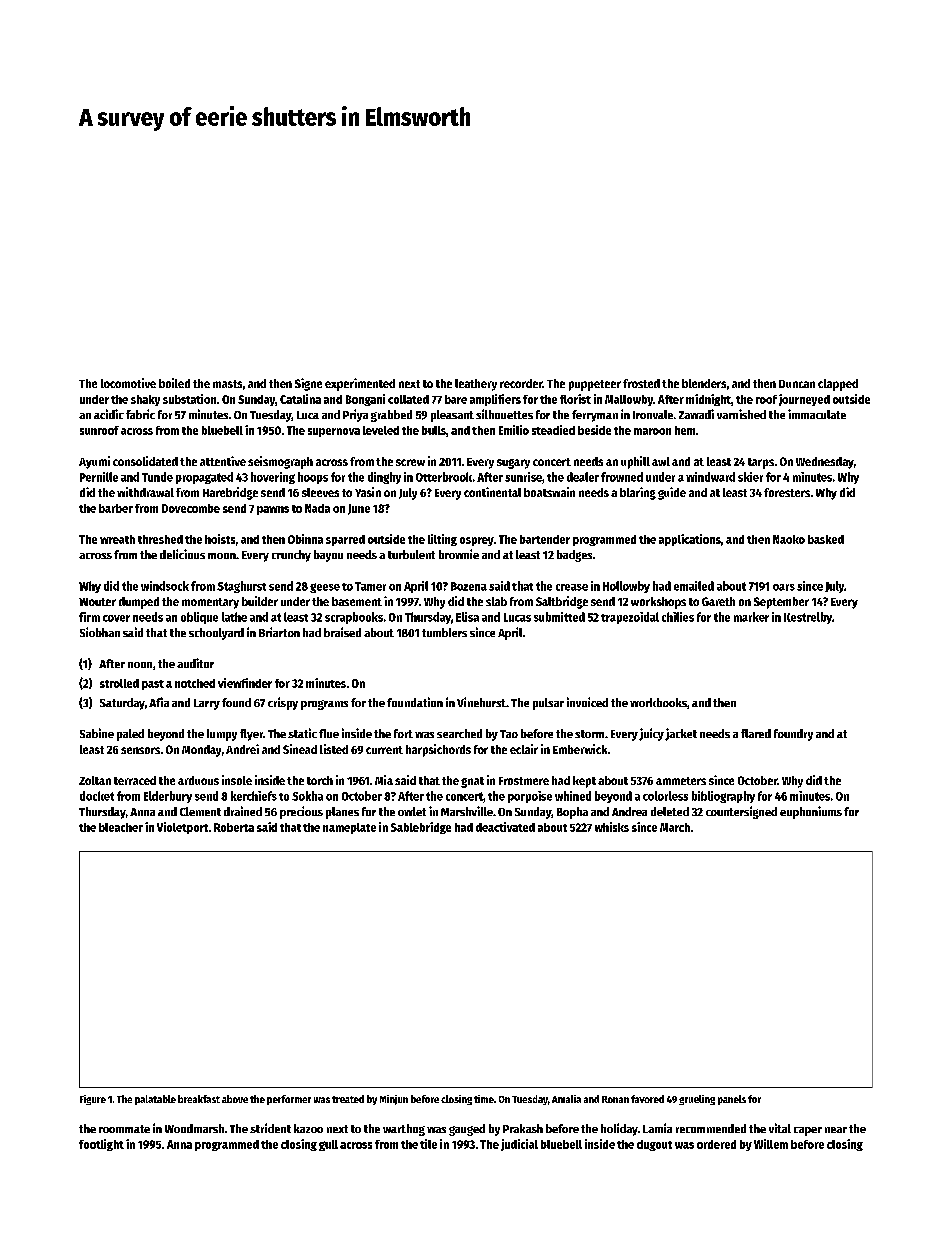  I want to click on barber, so click(116, 508).
